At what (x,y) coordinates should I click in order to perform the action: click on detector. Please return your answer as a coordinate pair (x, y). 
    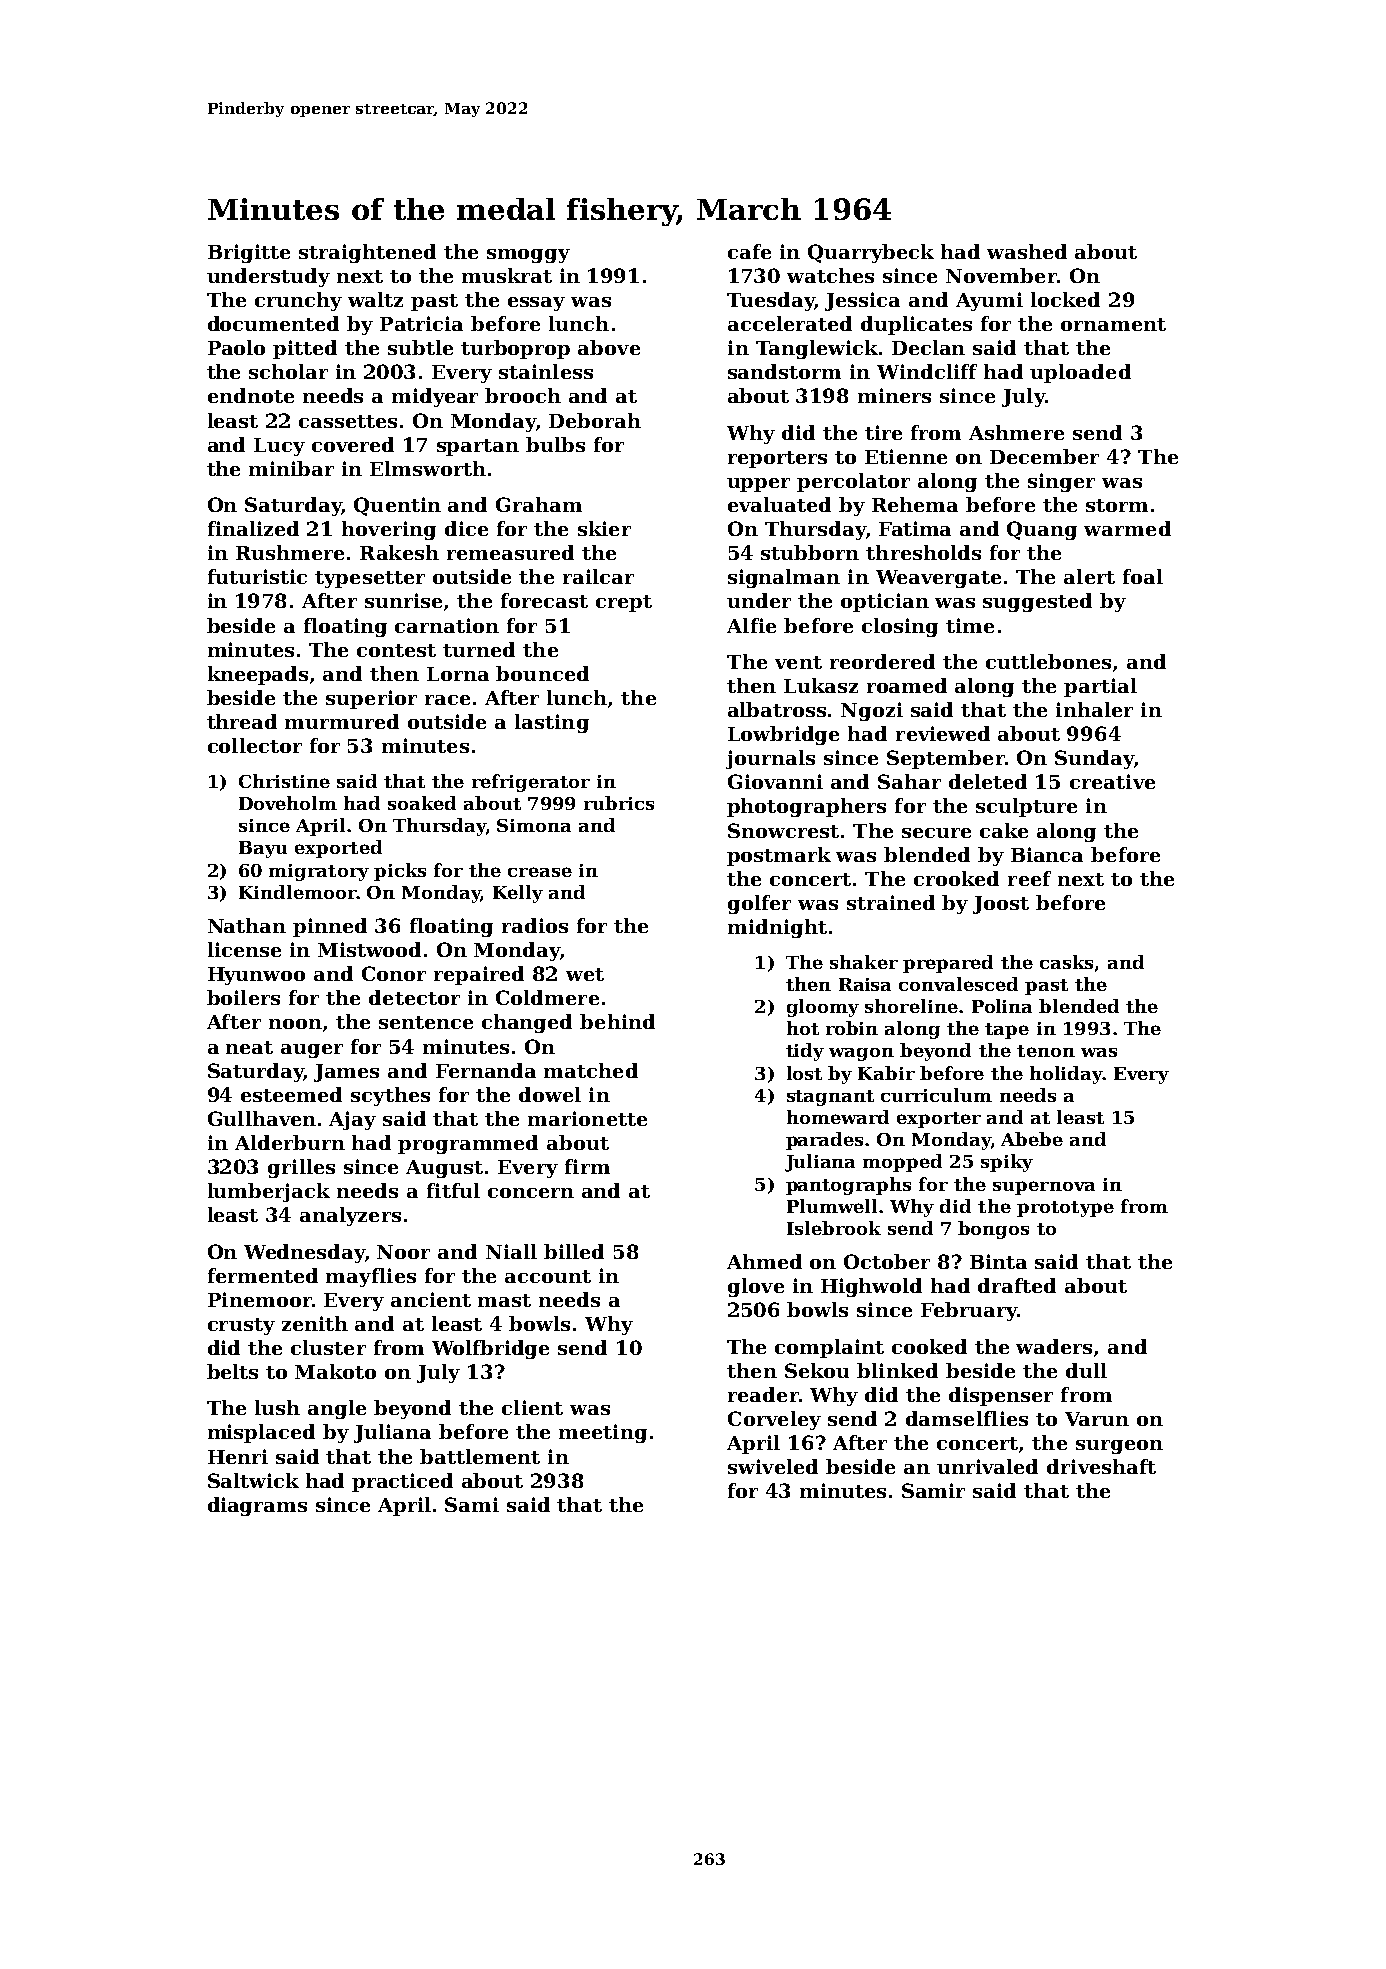
    Looking at the image, I should click on (414, 997).
